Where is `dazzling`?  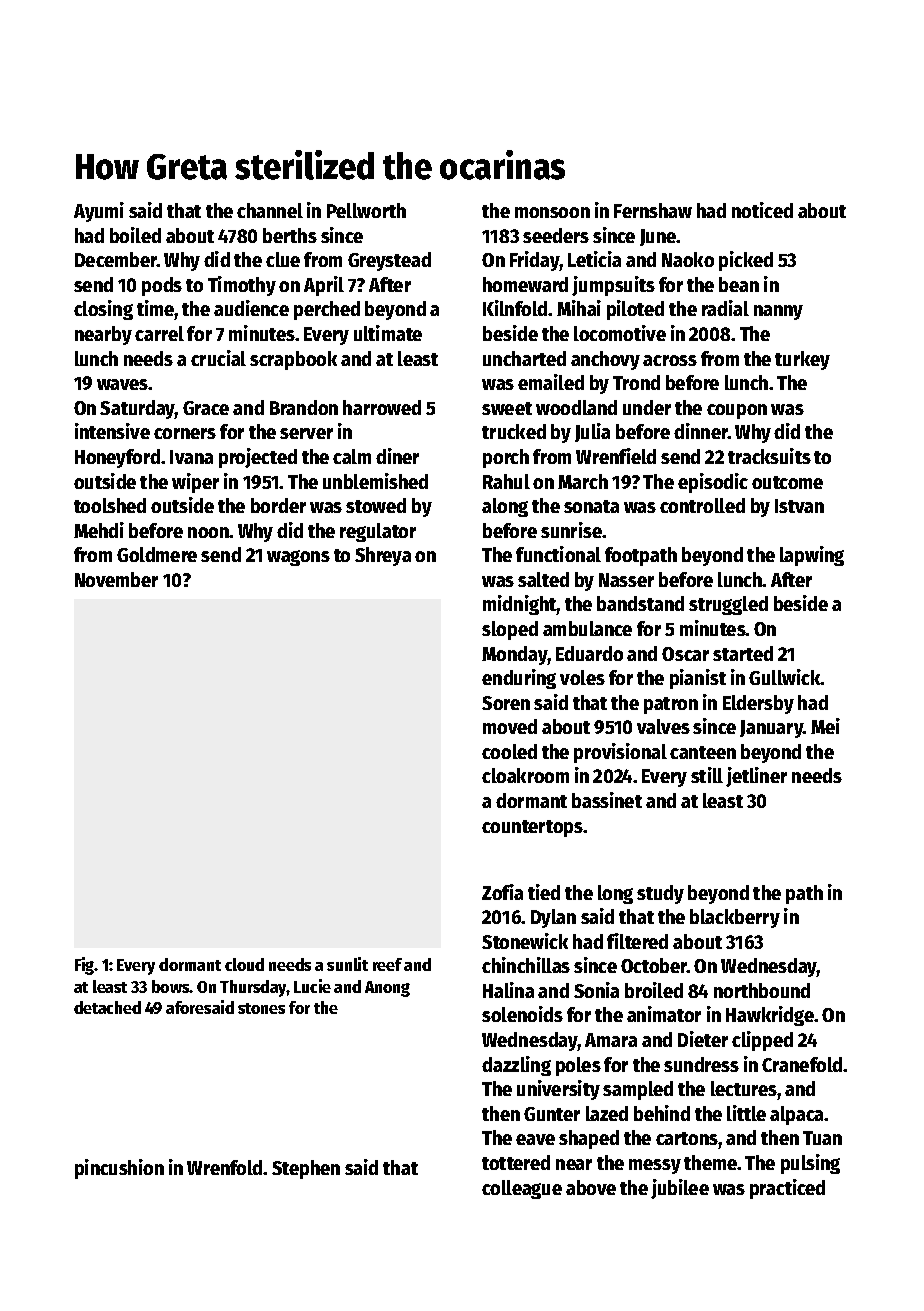
dazzling is located at coordinates (516, 1066).
